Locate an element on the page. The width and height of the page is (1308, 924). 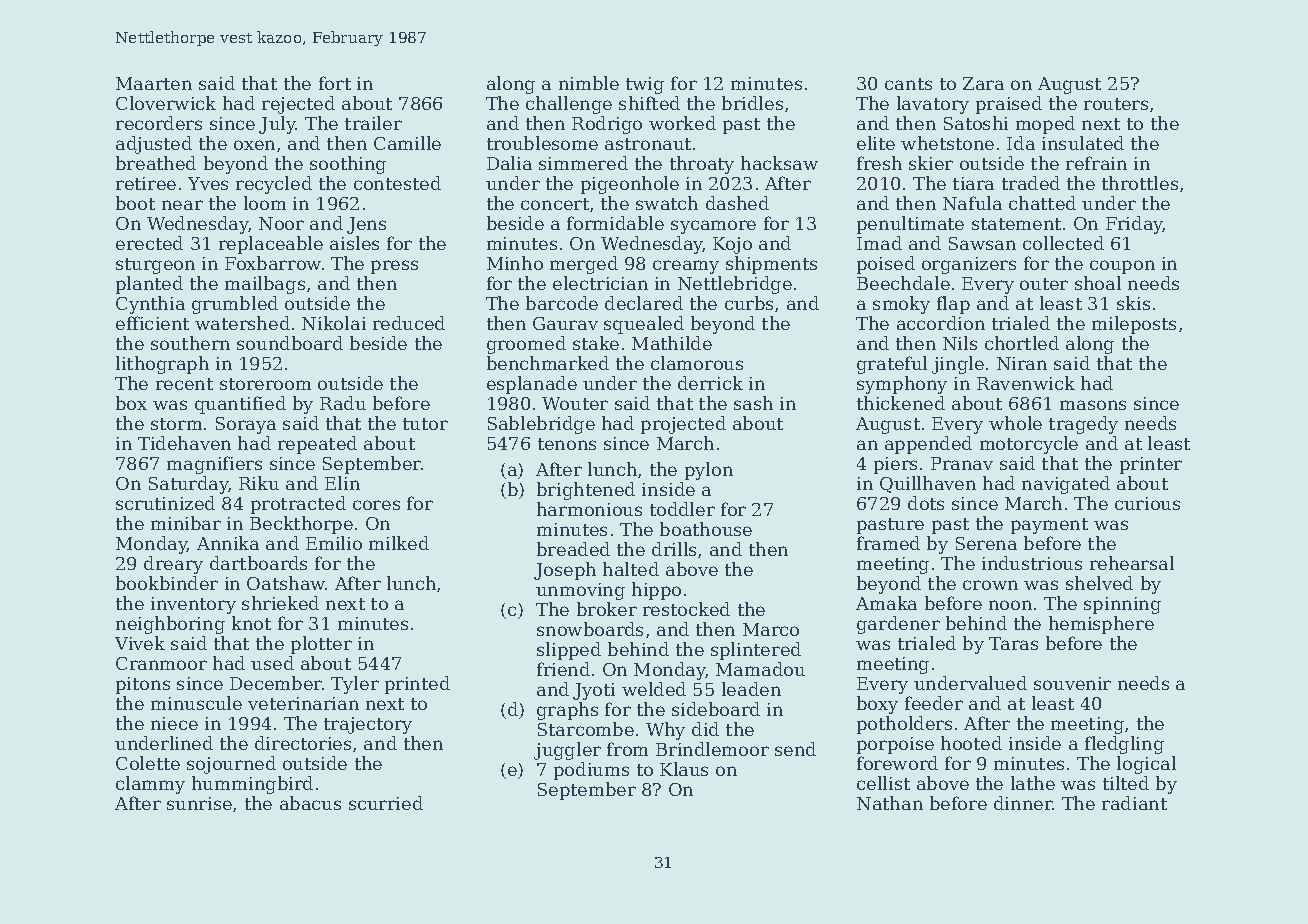
Zara is located at coordinates (983, 83).
